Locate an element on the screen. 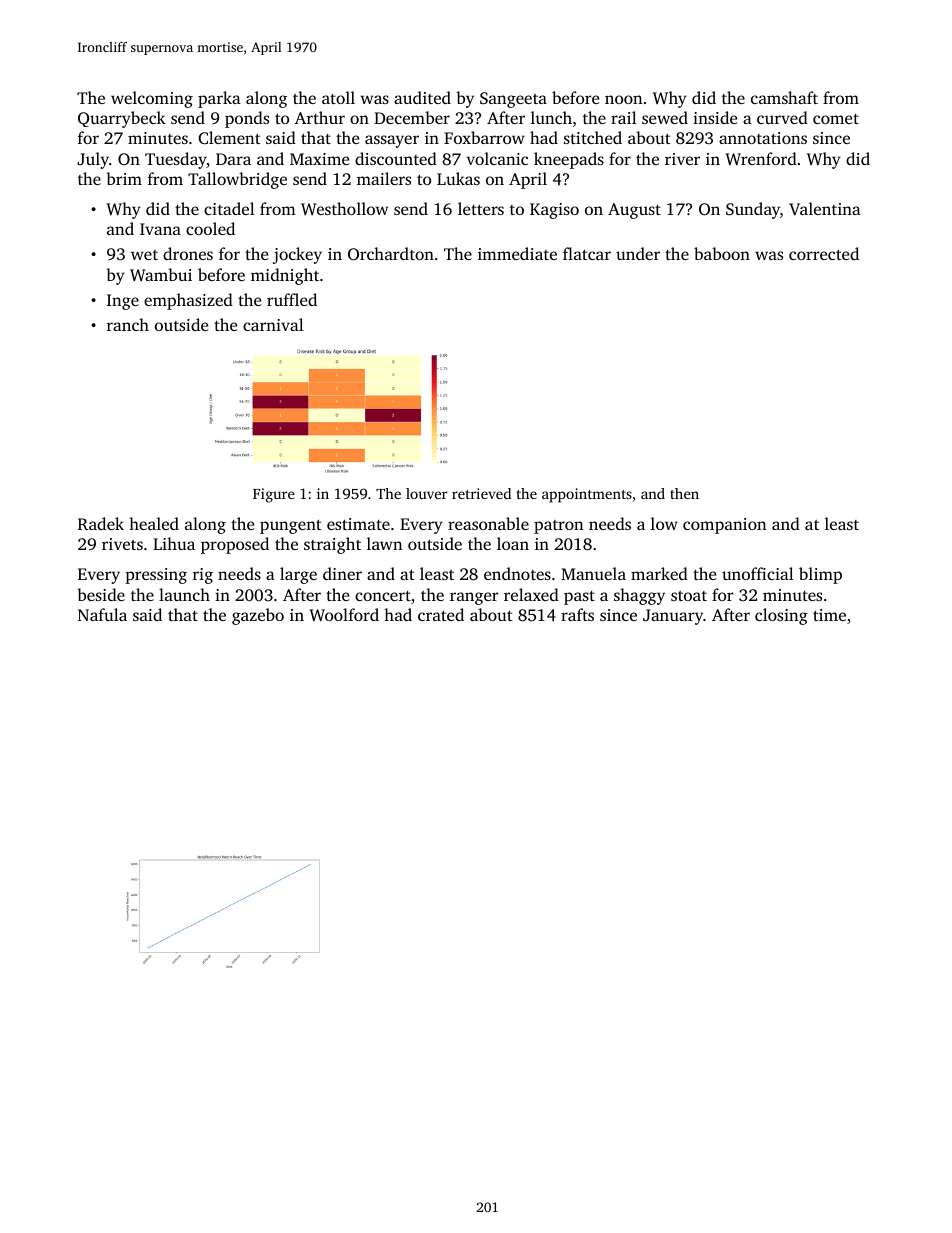  closing is located at coordinates (781, 616).
